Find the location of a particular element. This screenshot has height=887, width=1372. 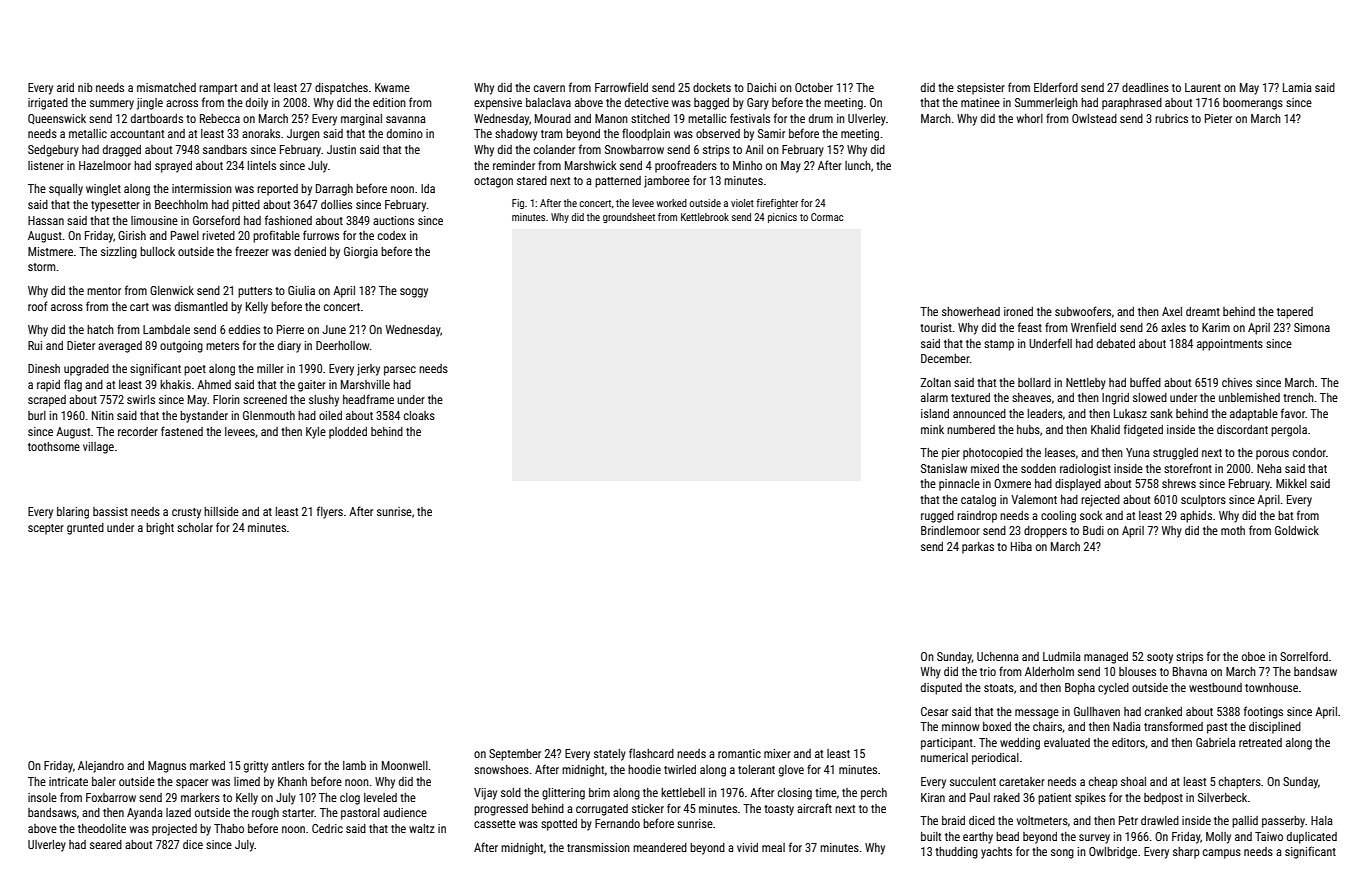

observed is located at coordinates (718, 133).
